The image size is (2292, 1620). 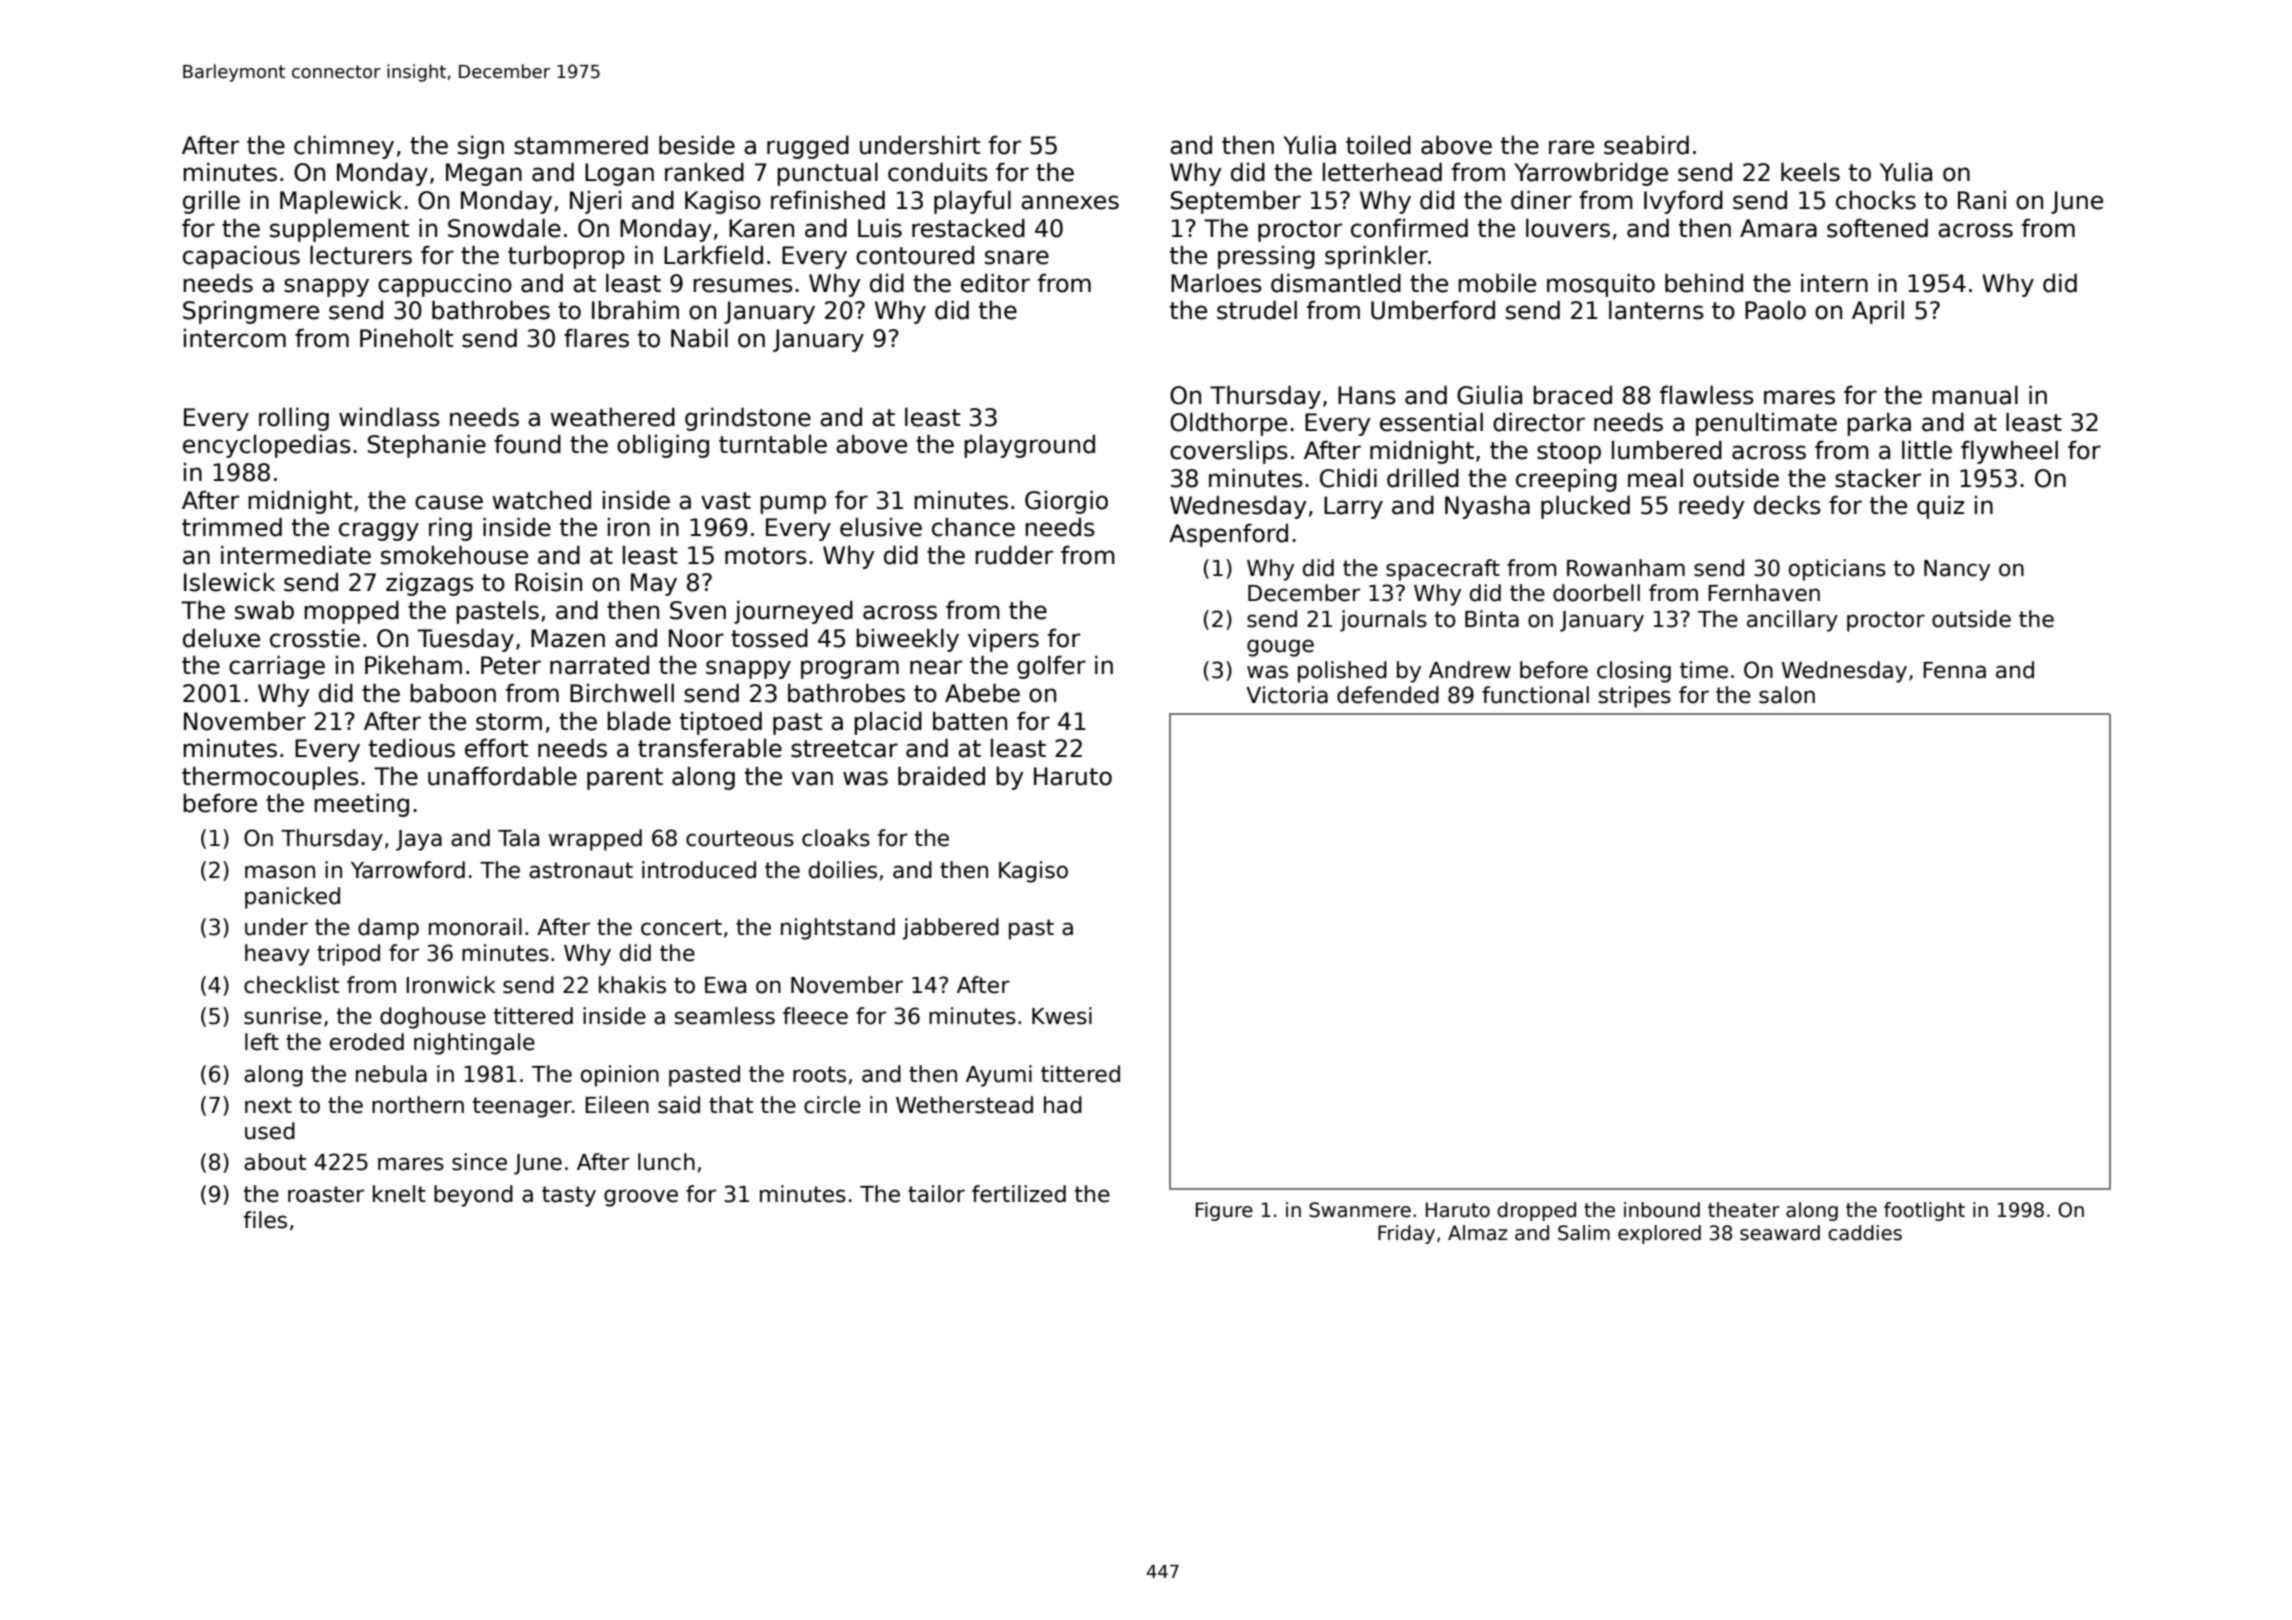 What do you see at coordinates (936, 1194) in the screenshot?
I see `tailor` at bounding box center [936, 1194].
